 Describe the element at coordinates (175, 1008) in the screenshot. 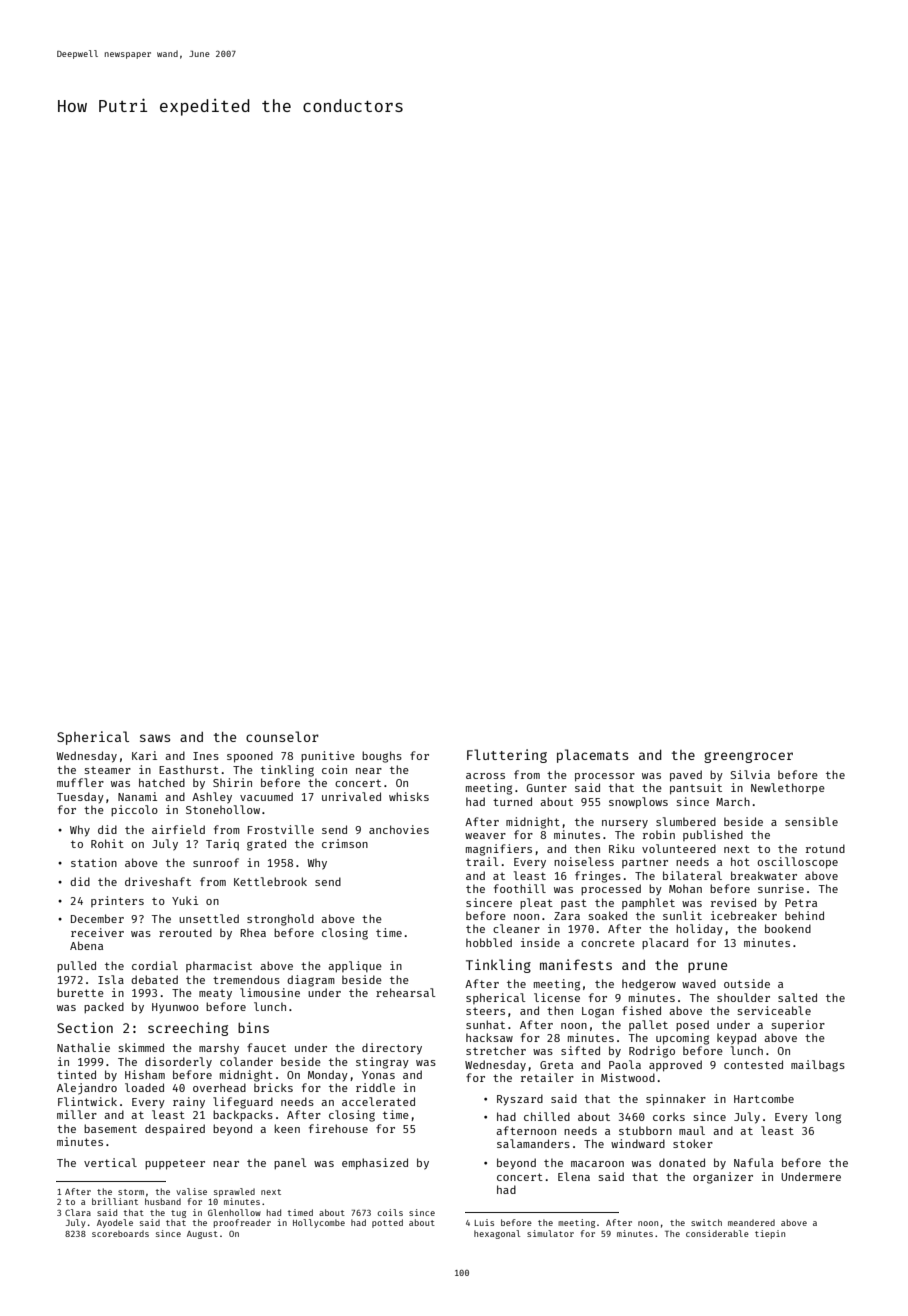

I see `Hyunwoo` at that location.
